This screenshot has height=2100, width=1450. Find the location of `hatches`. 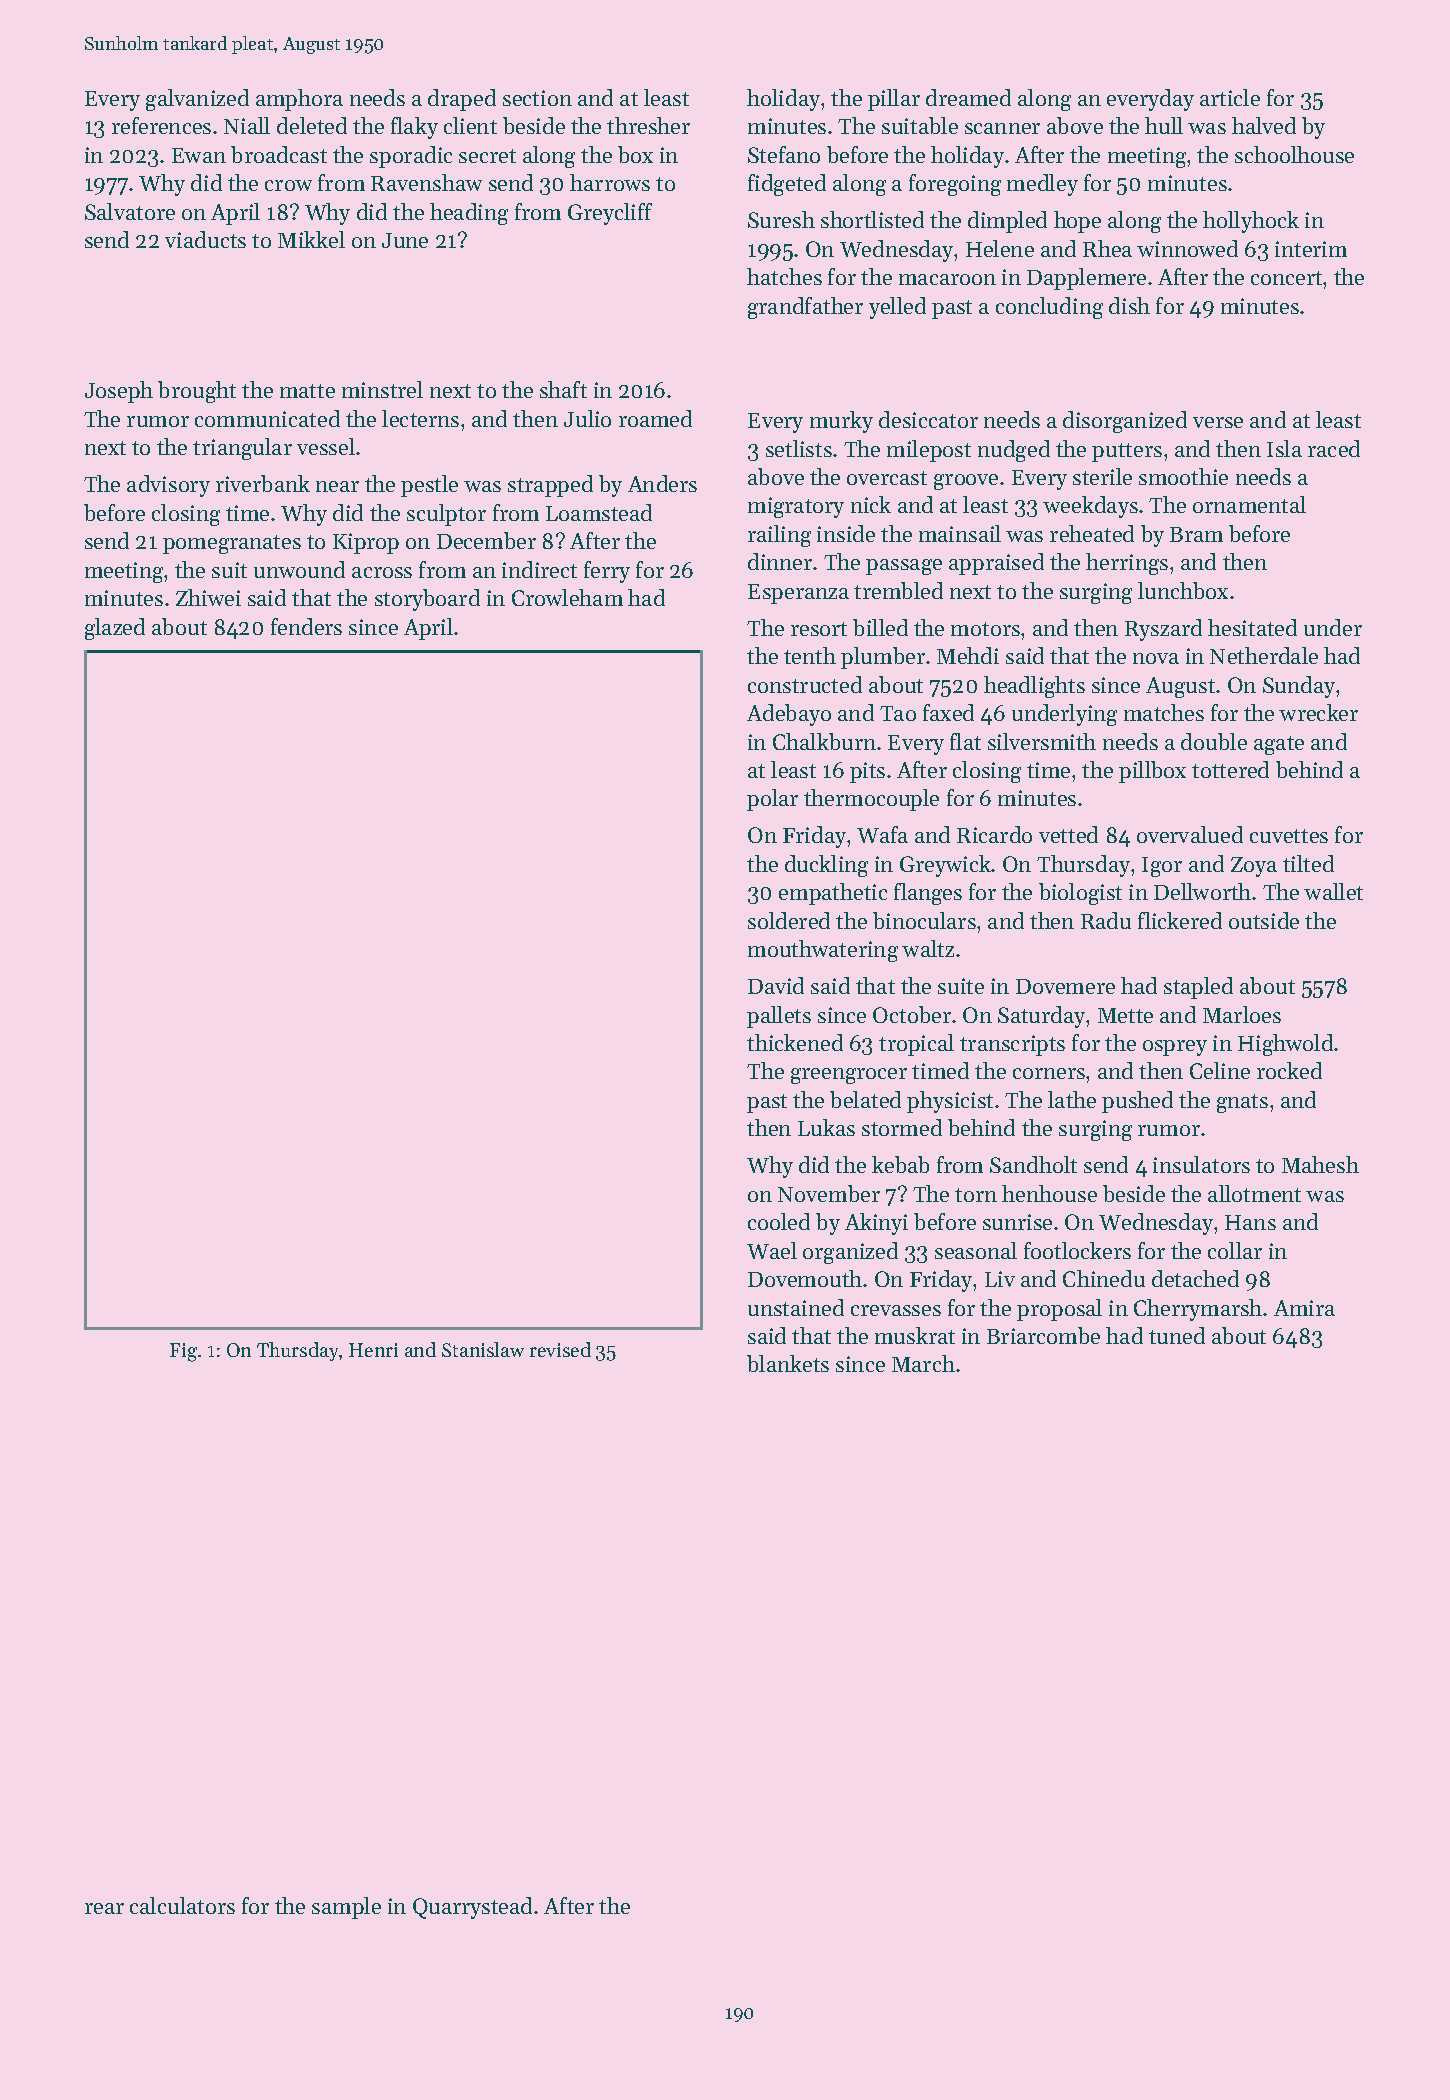

hatches is located at coordinates (784, 276).
